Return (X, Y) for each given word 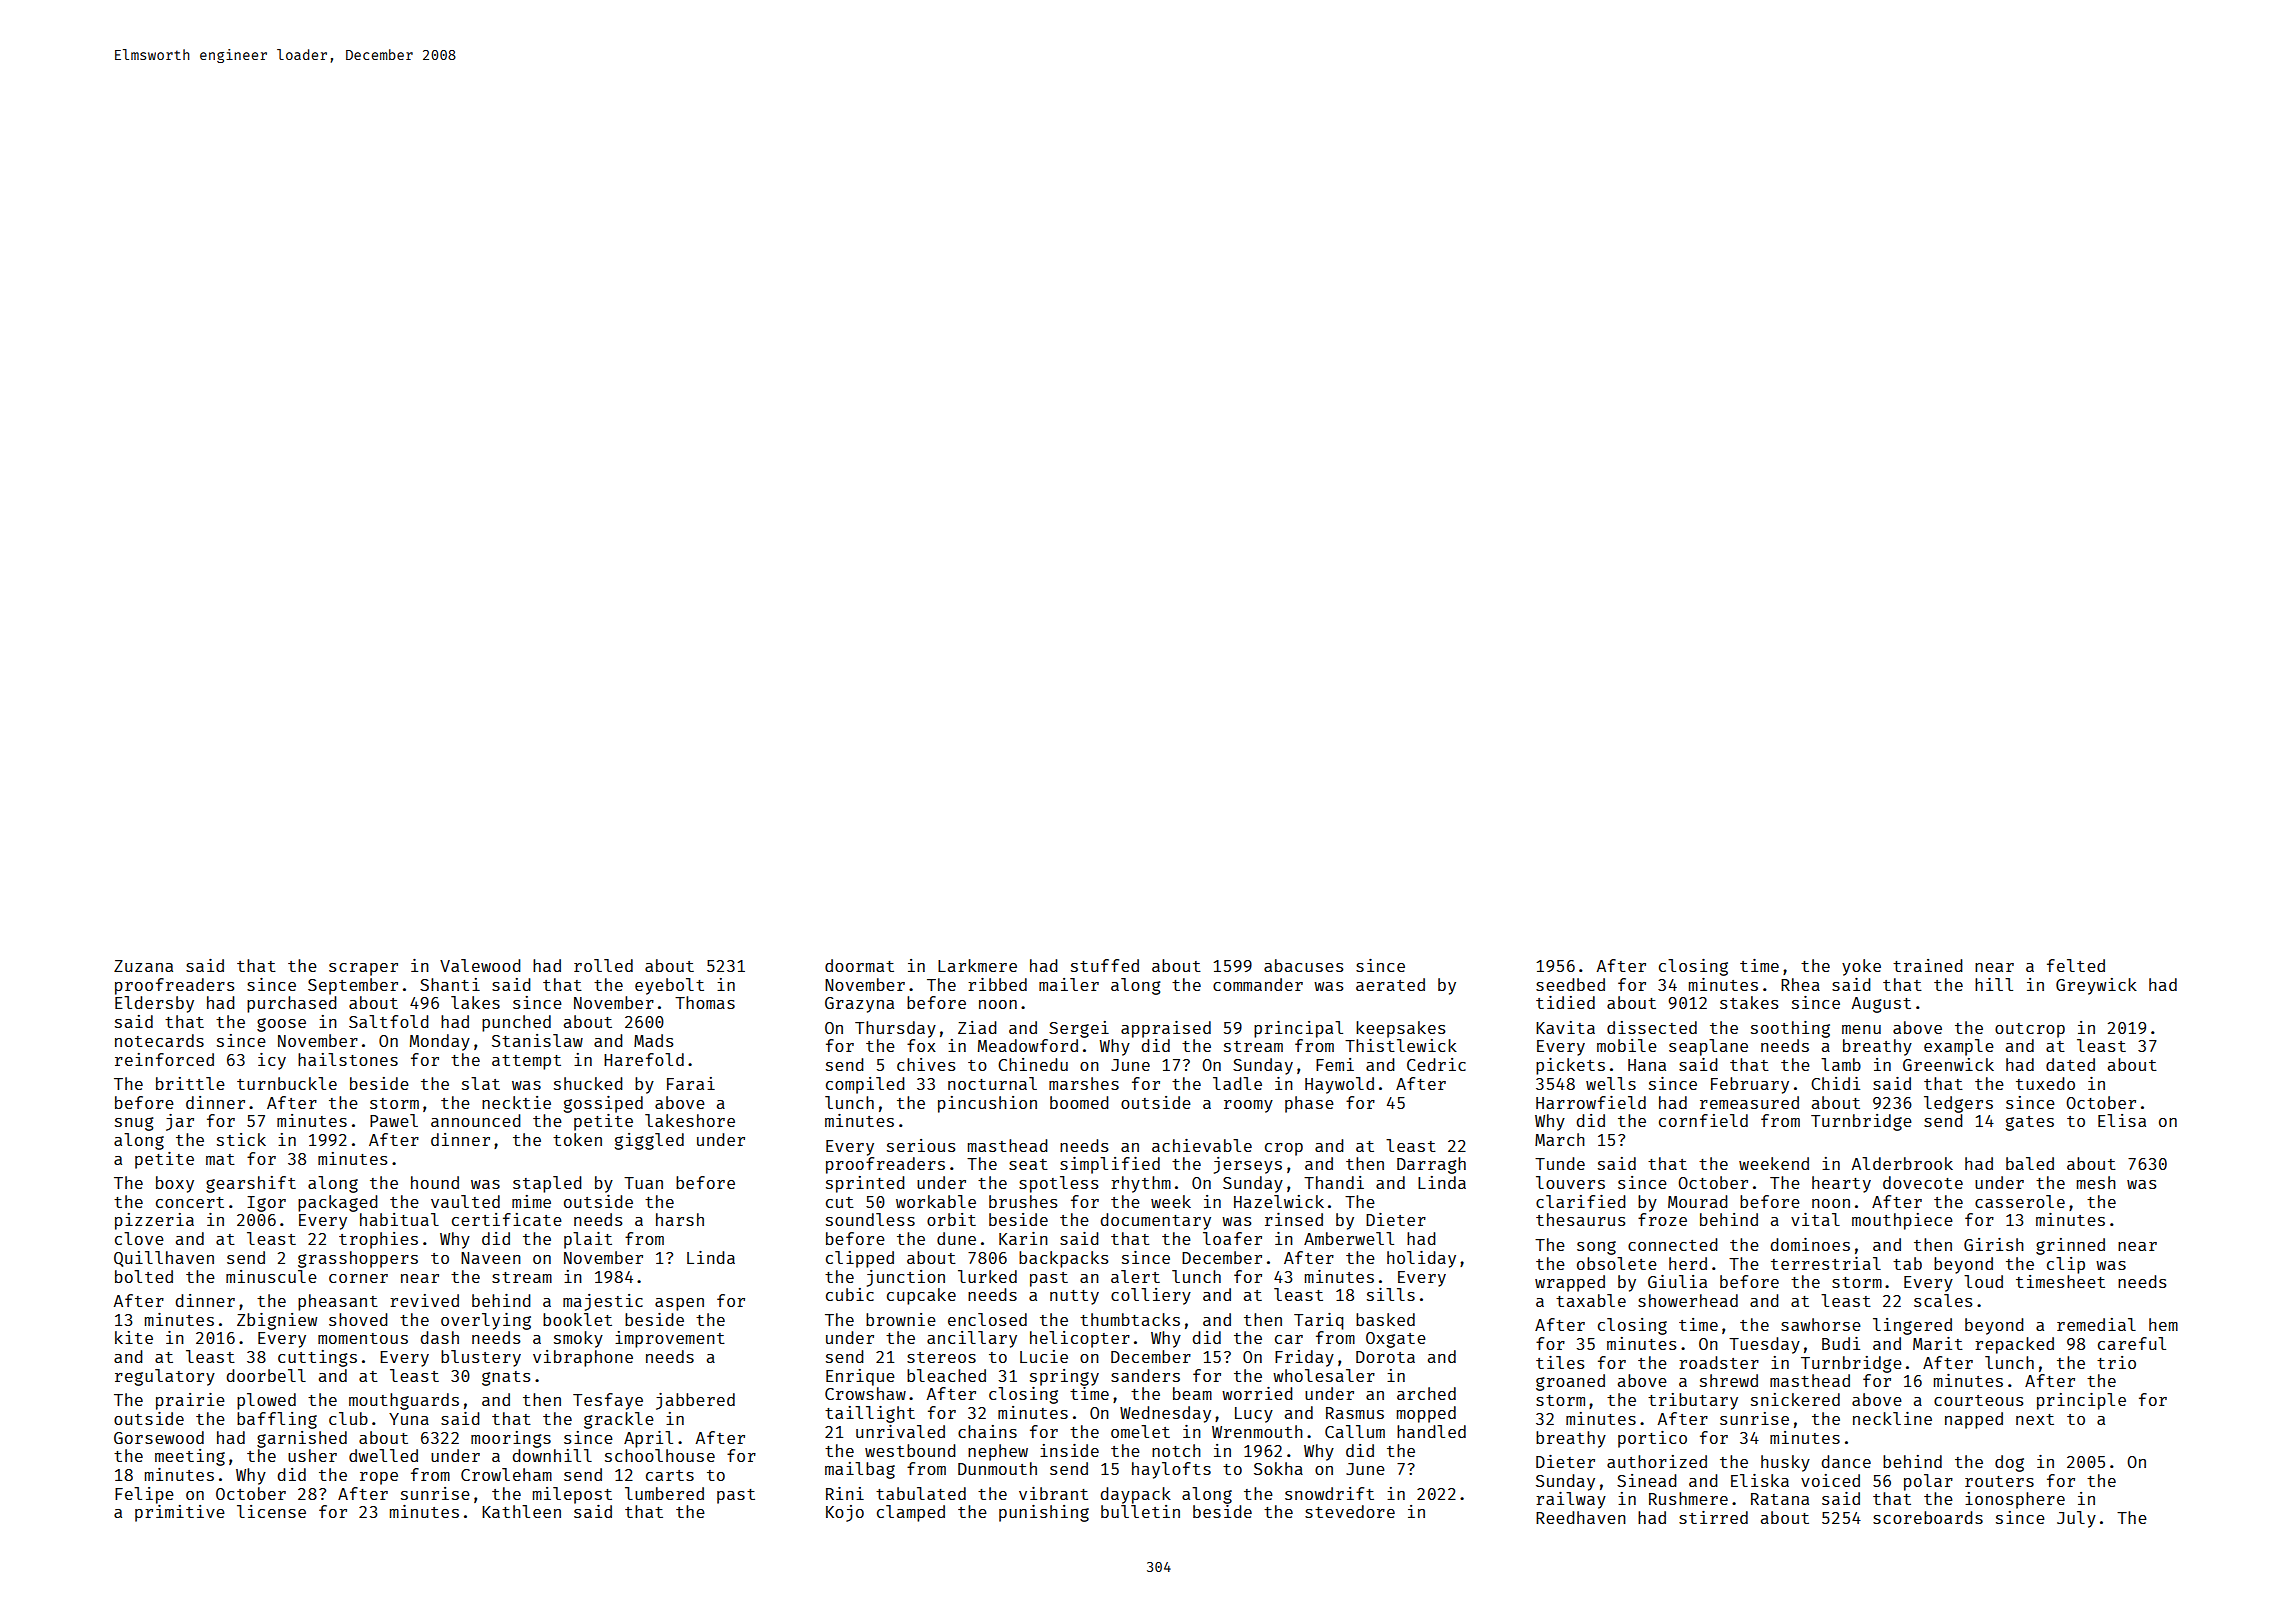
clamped (911, 1513)
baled (2030, 1163)
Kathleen (521, 1511)
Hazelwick (1279, 1201)
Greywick (2096, 986)
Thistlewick (1401, 1045)
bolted (144, 1276)
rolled (603, 965)
